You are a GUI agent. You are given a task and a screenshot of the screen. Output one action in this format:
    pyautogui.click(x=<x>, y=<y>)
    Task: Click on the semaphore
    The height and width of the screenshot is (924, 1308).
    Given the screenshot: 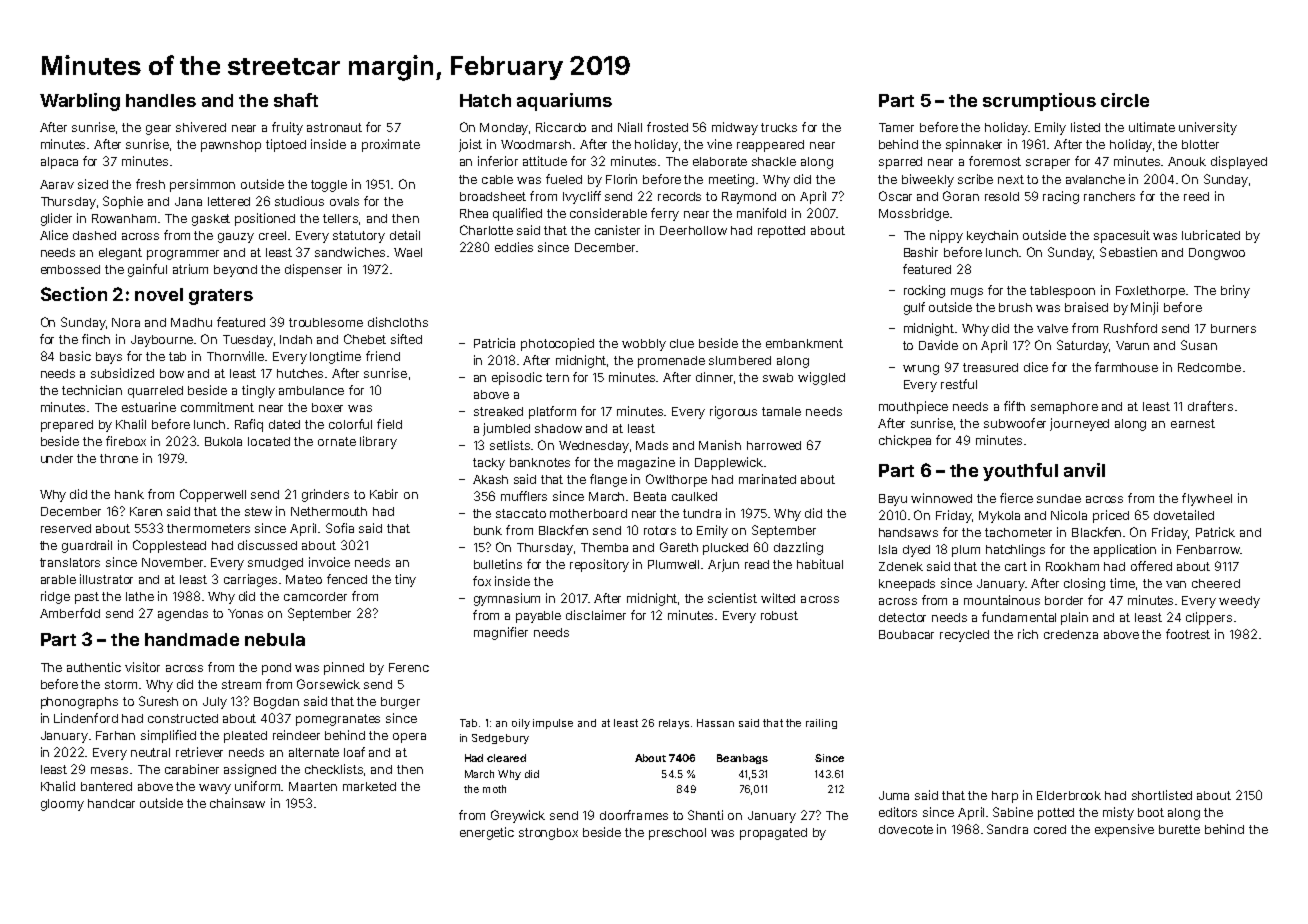 What is the action you would take?
    pyautogui.click(x=1064, y=408)
